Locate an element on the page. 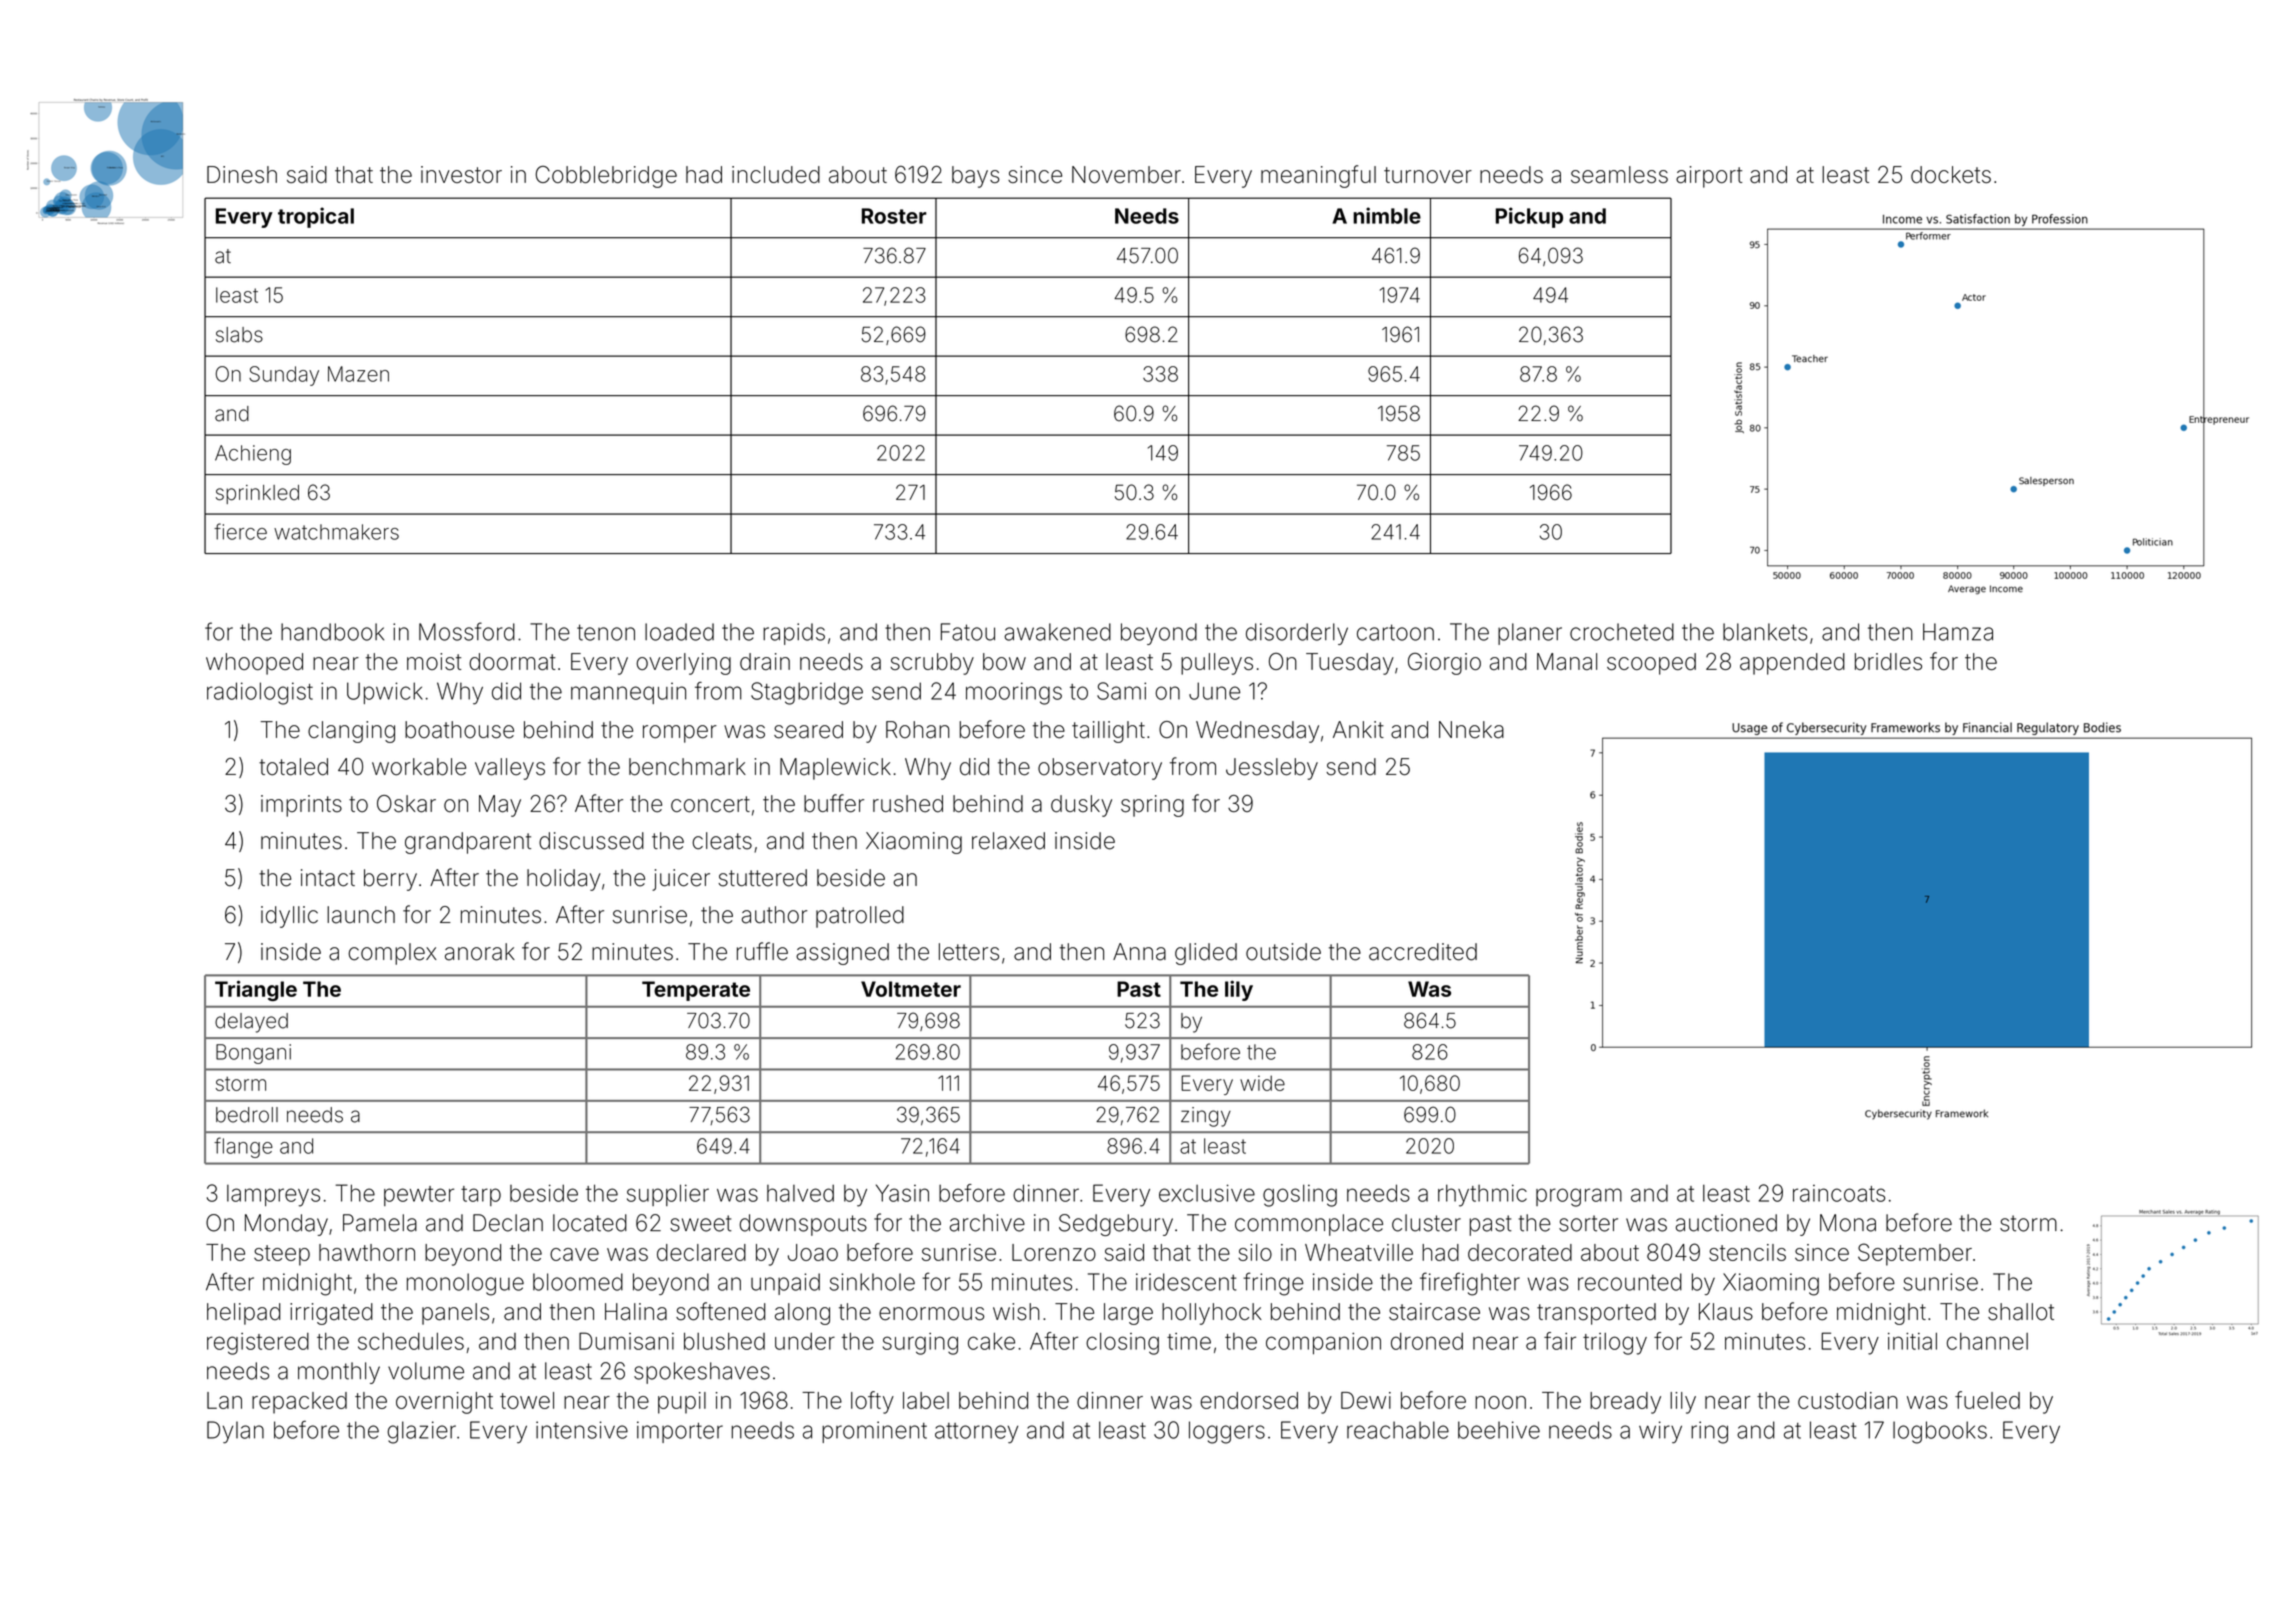 Image resolution: width=2292 pixels, height=1620 pixels. bridles is located at coordinates (1888, 661).
